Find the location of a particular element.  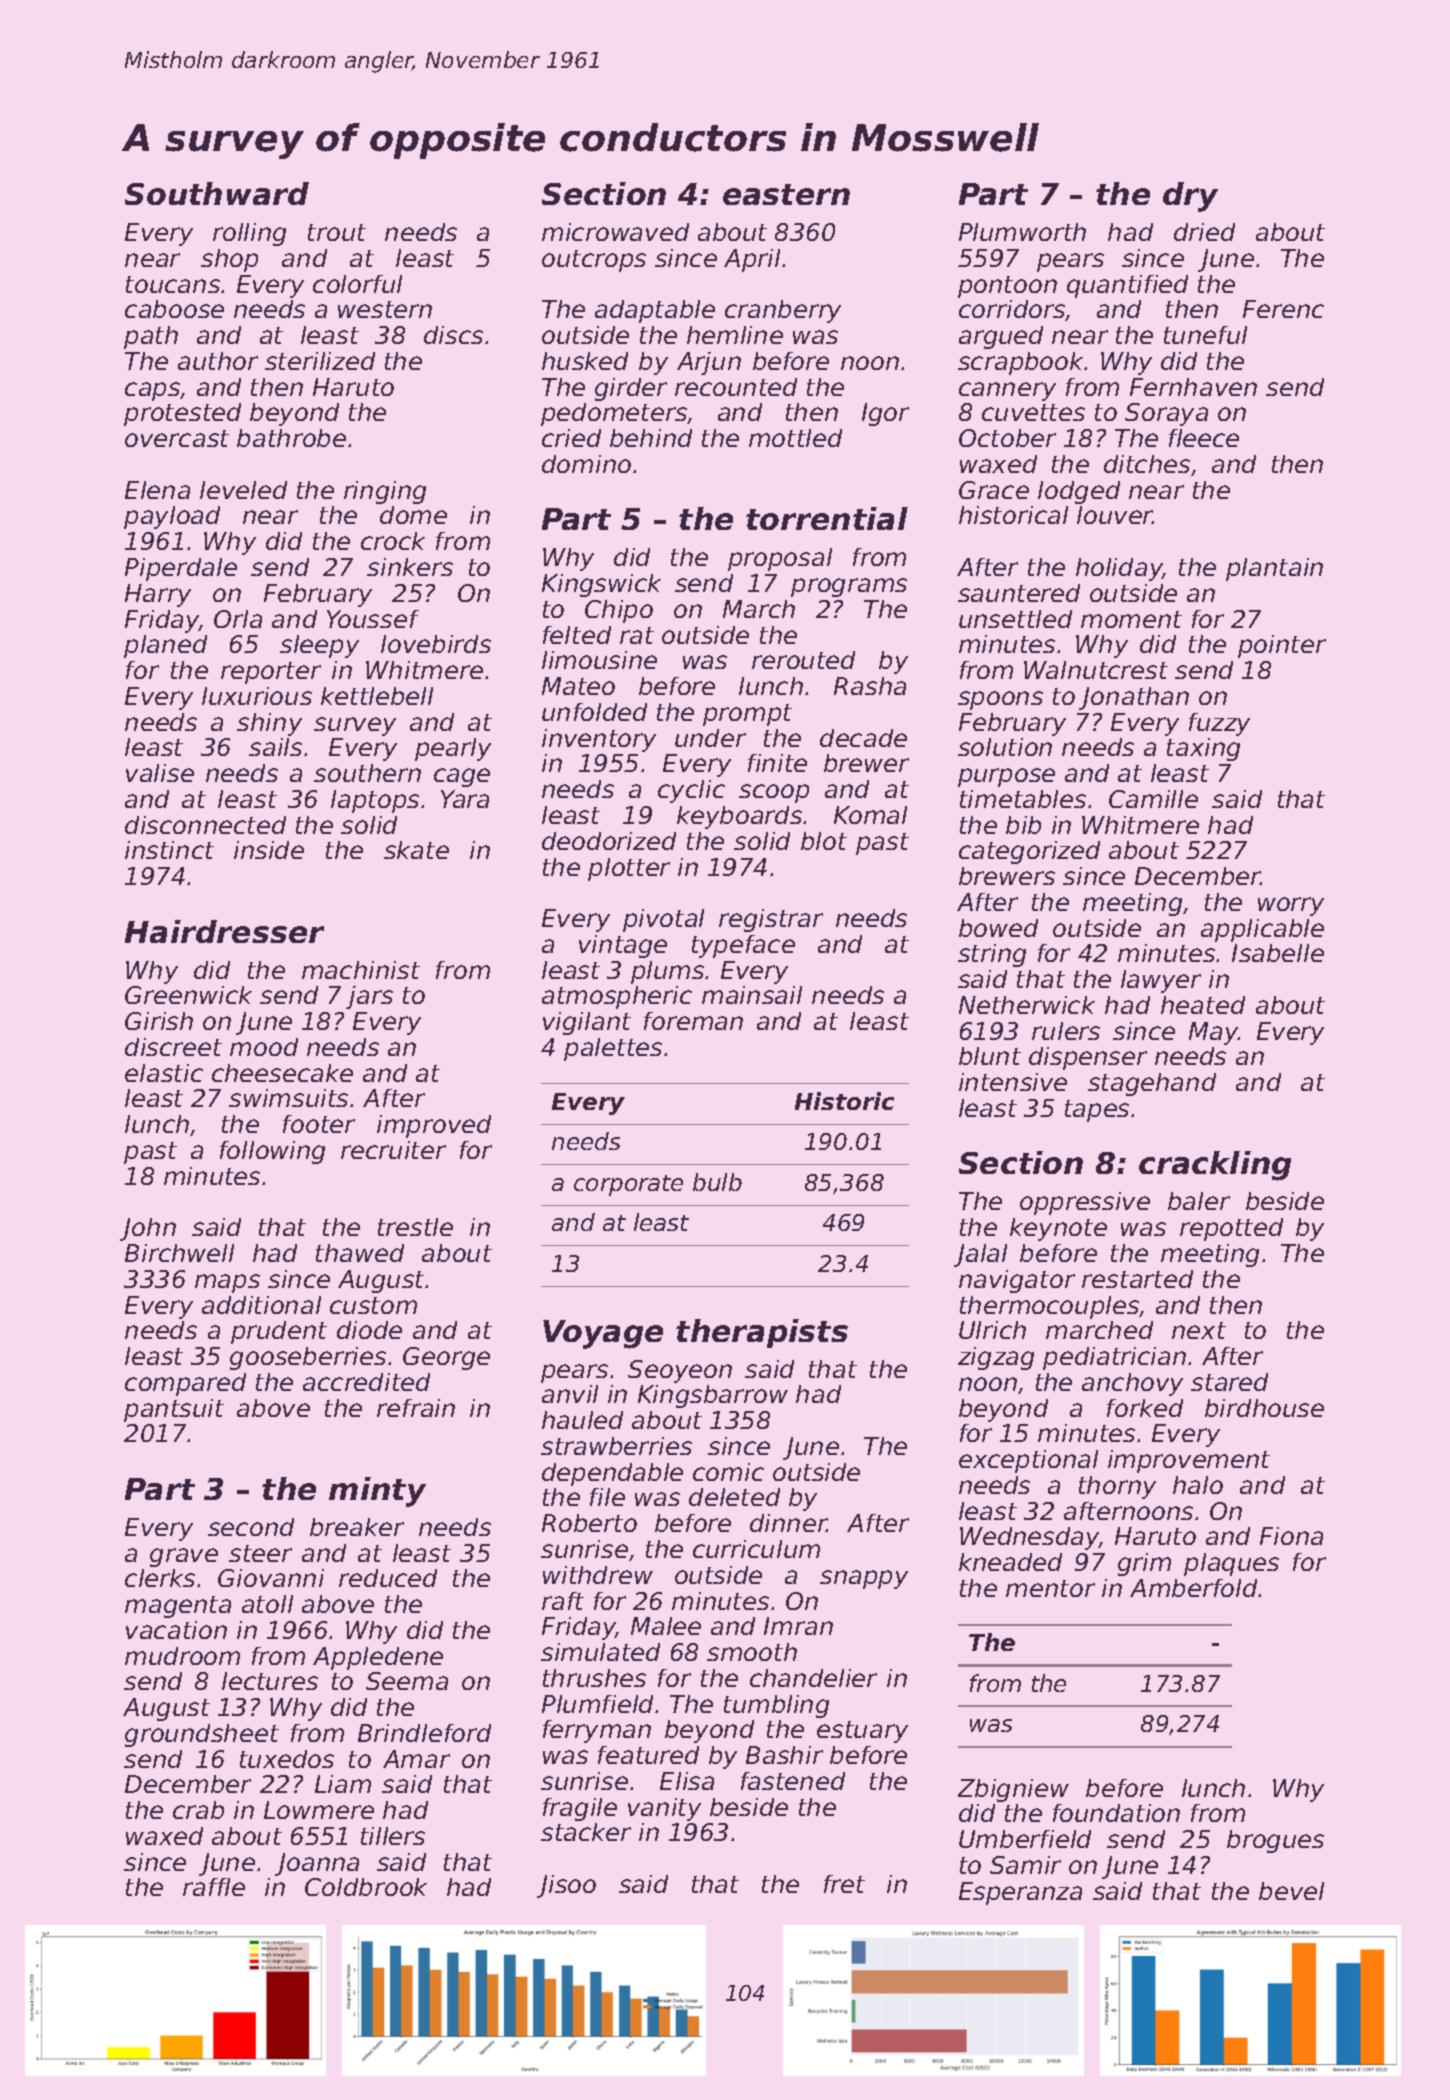

Zbigniew is located at coordinates (1013, 1790).
